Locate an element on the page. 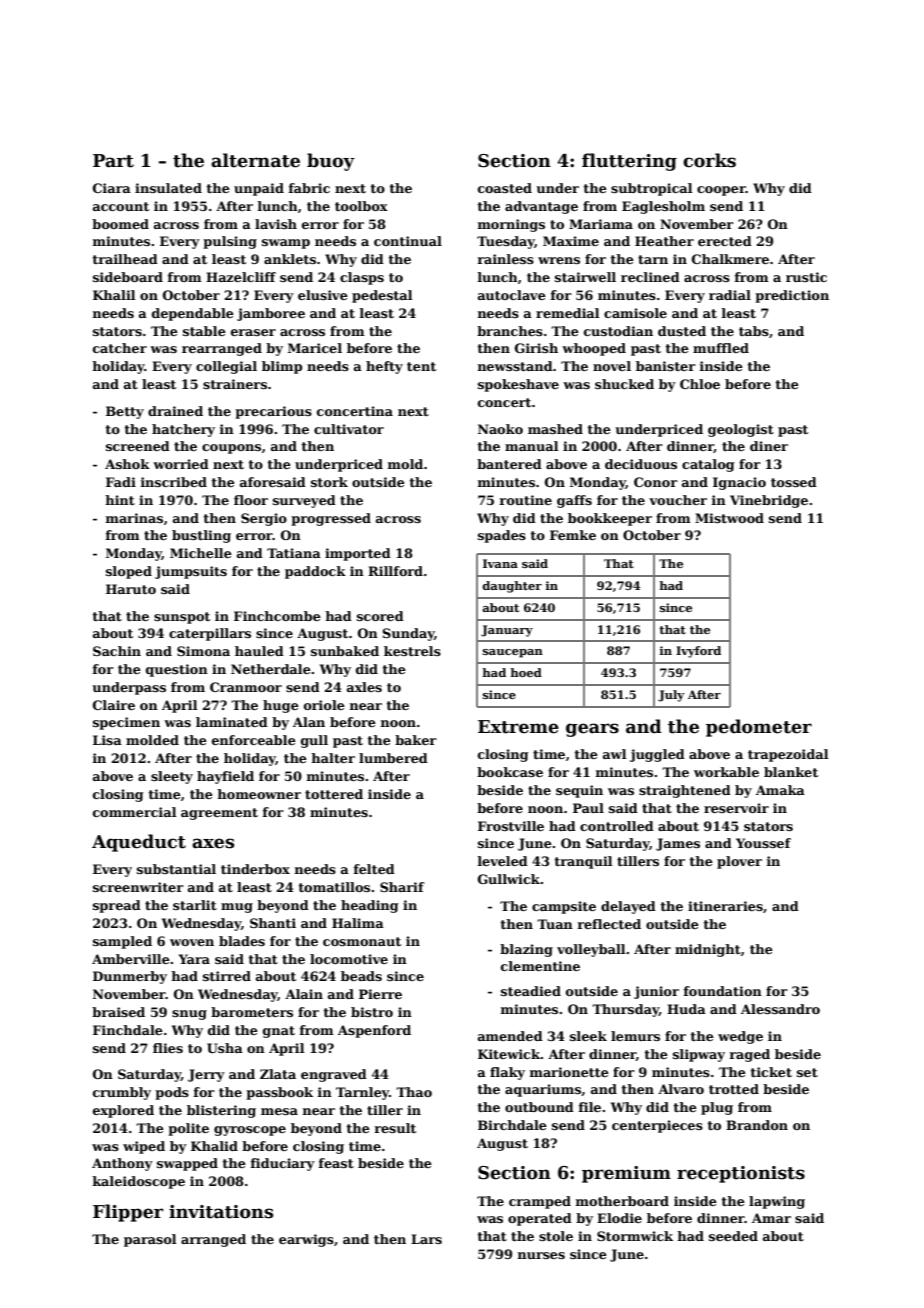 Image resolution: width=924 pixels, height=1308 pixels. Anthony is located at coordinates (122, 1164).
